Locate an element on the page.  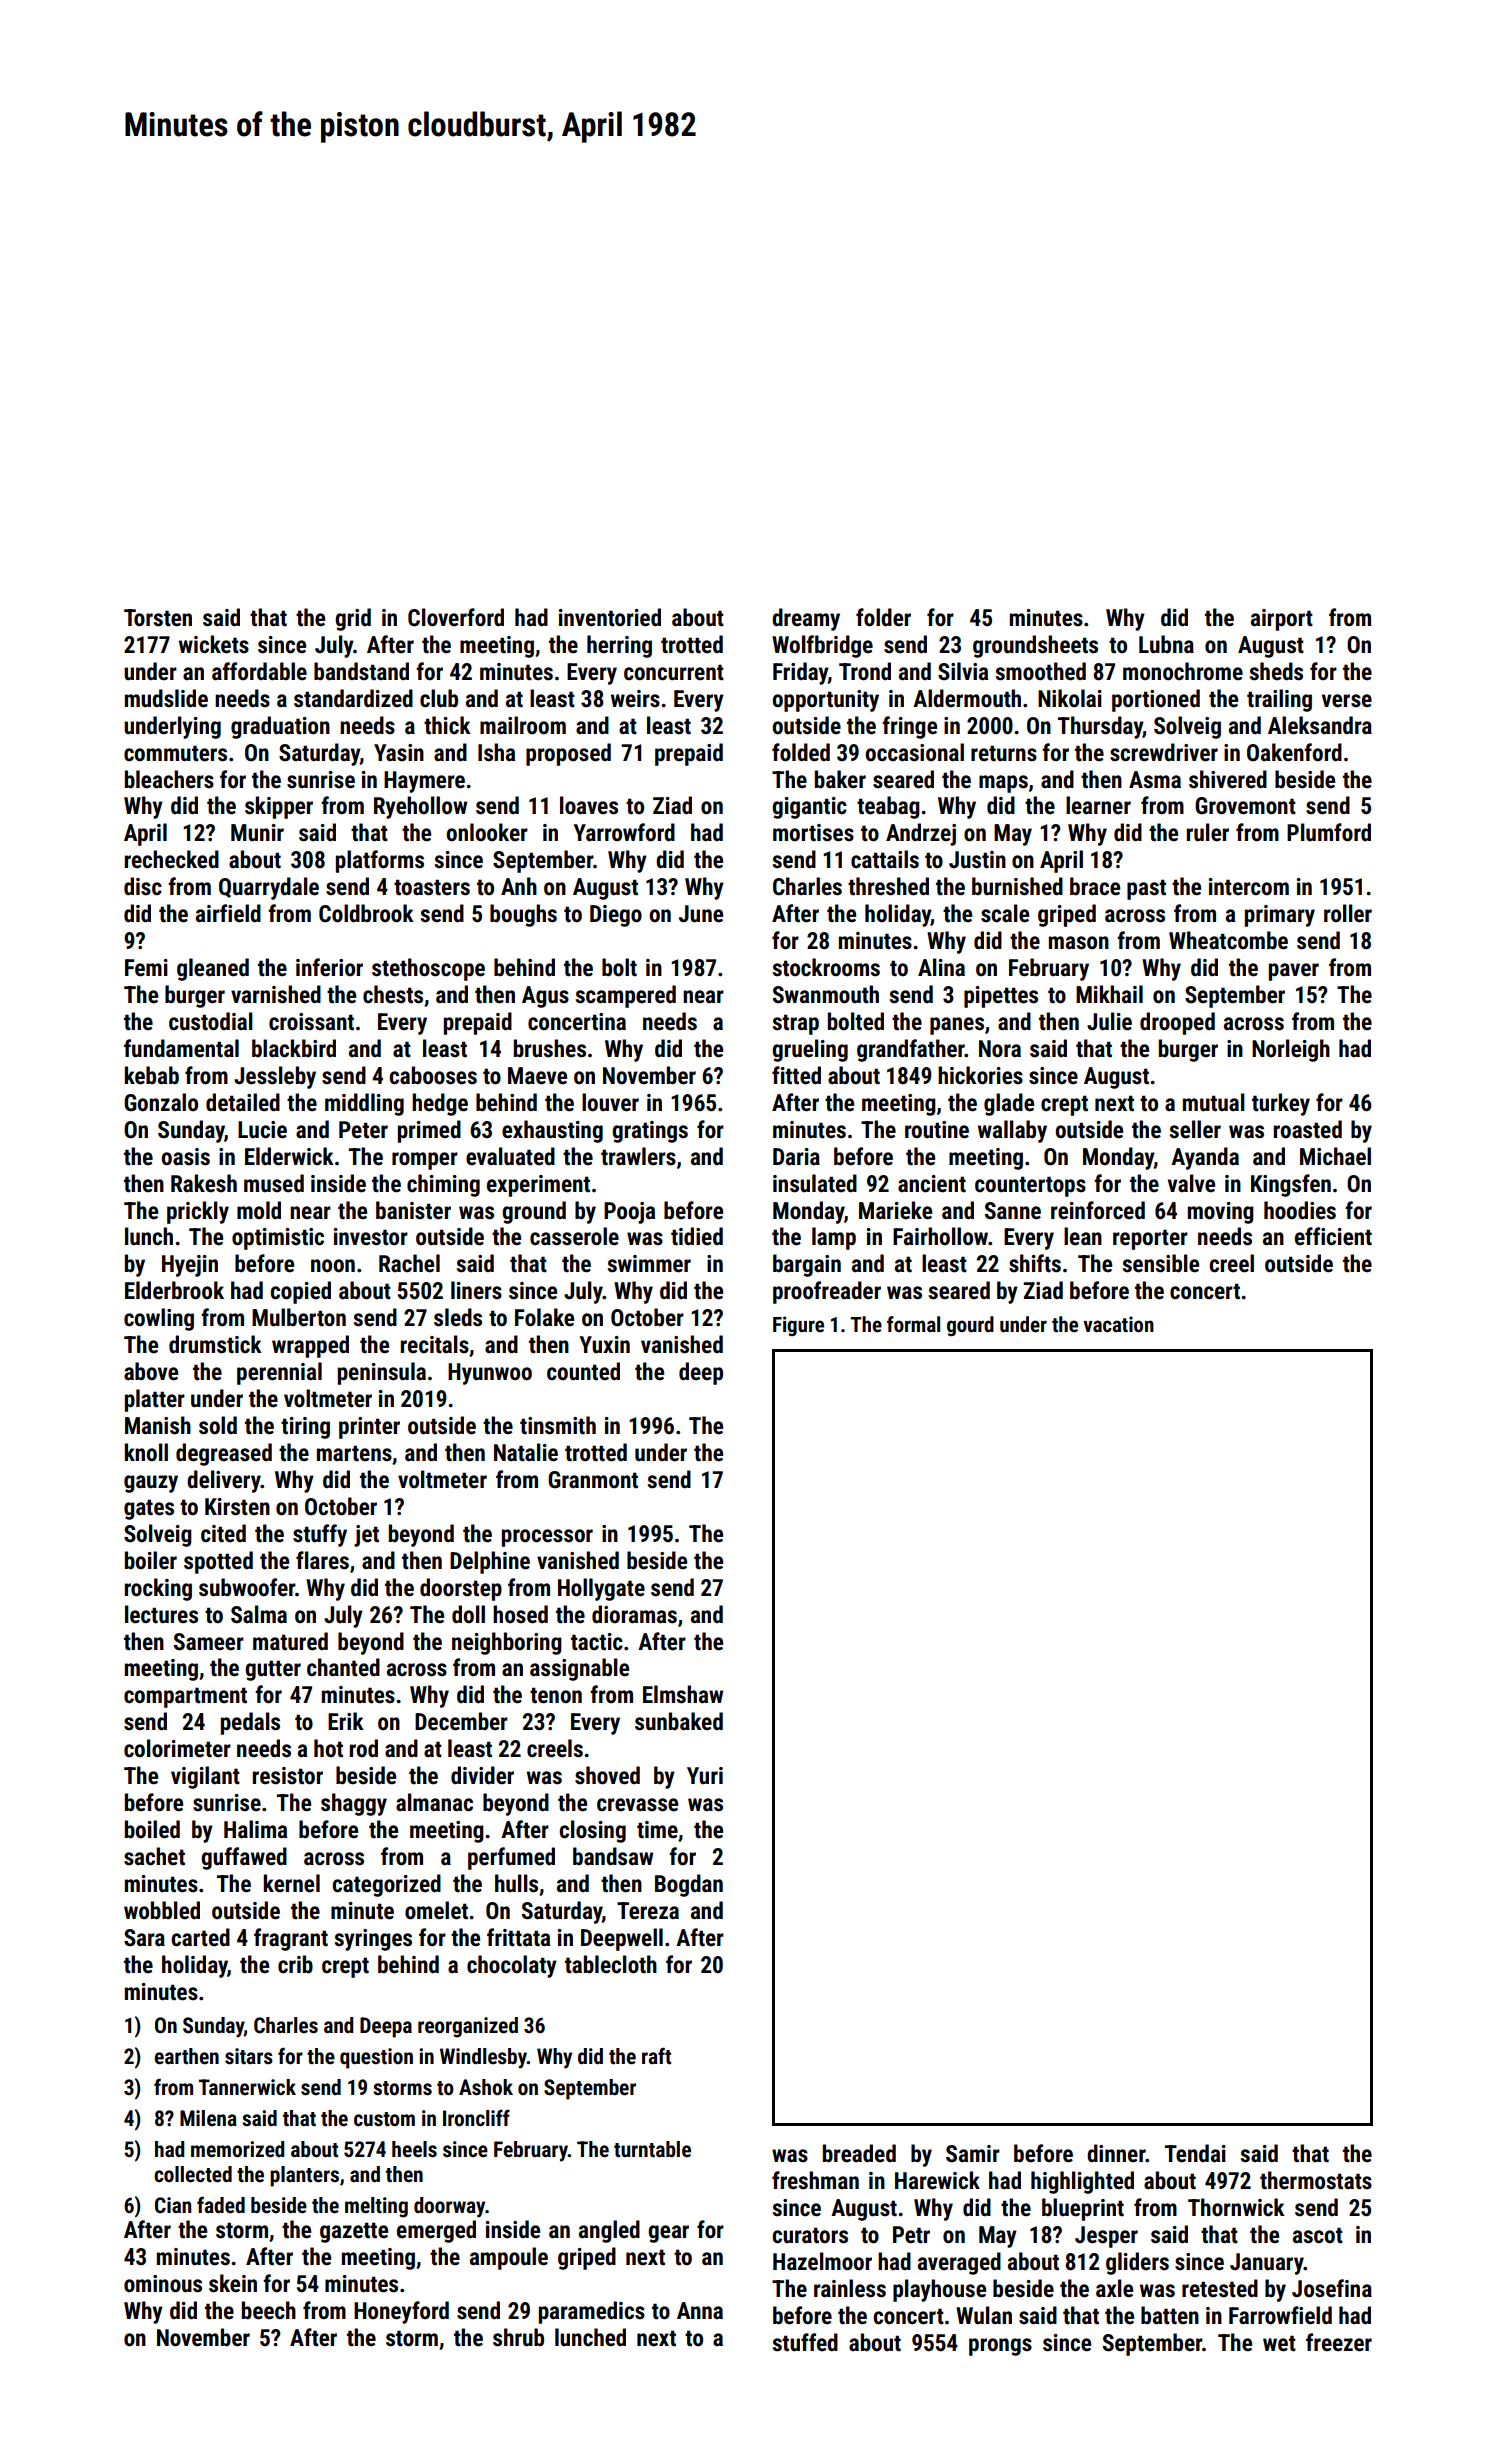
resistor is located at coordinates (287, 1776).
